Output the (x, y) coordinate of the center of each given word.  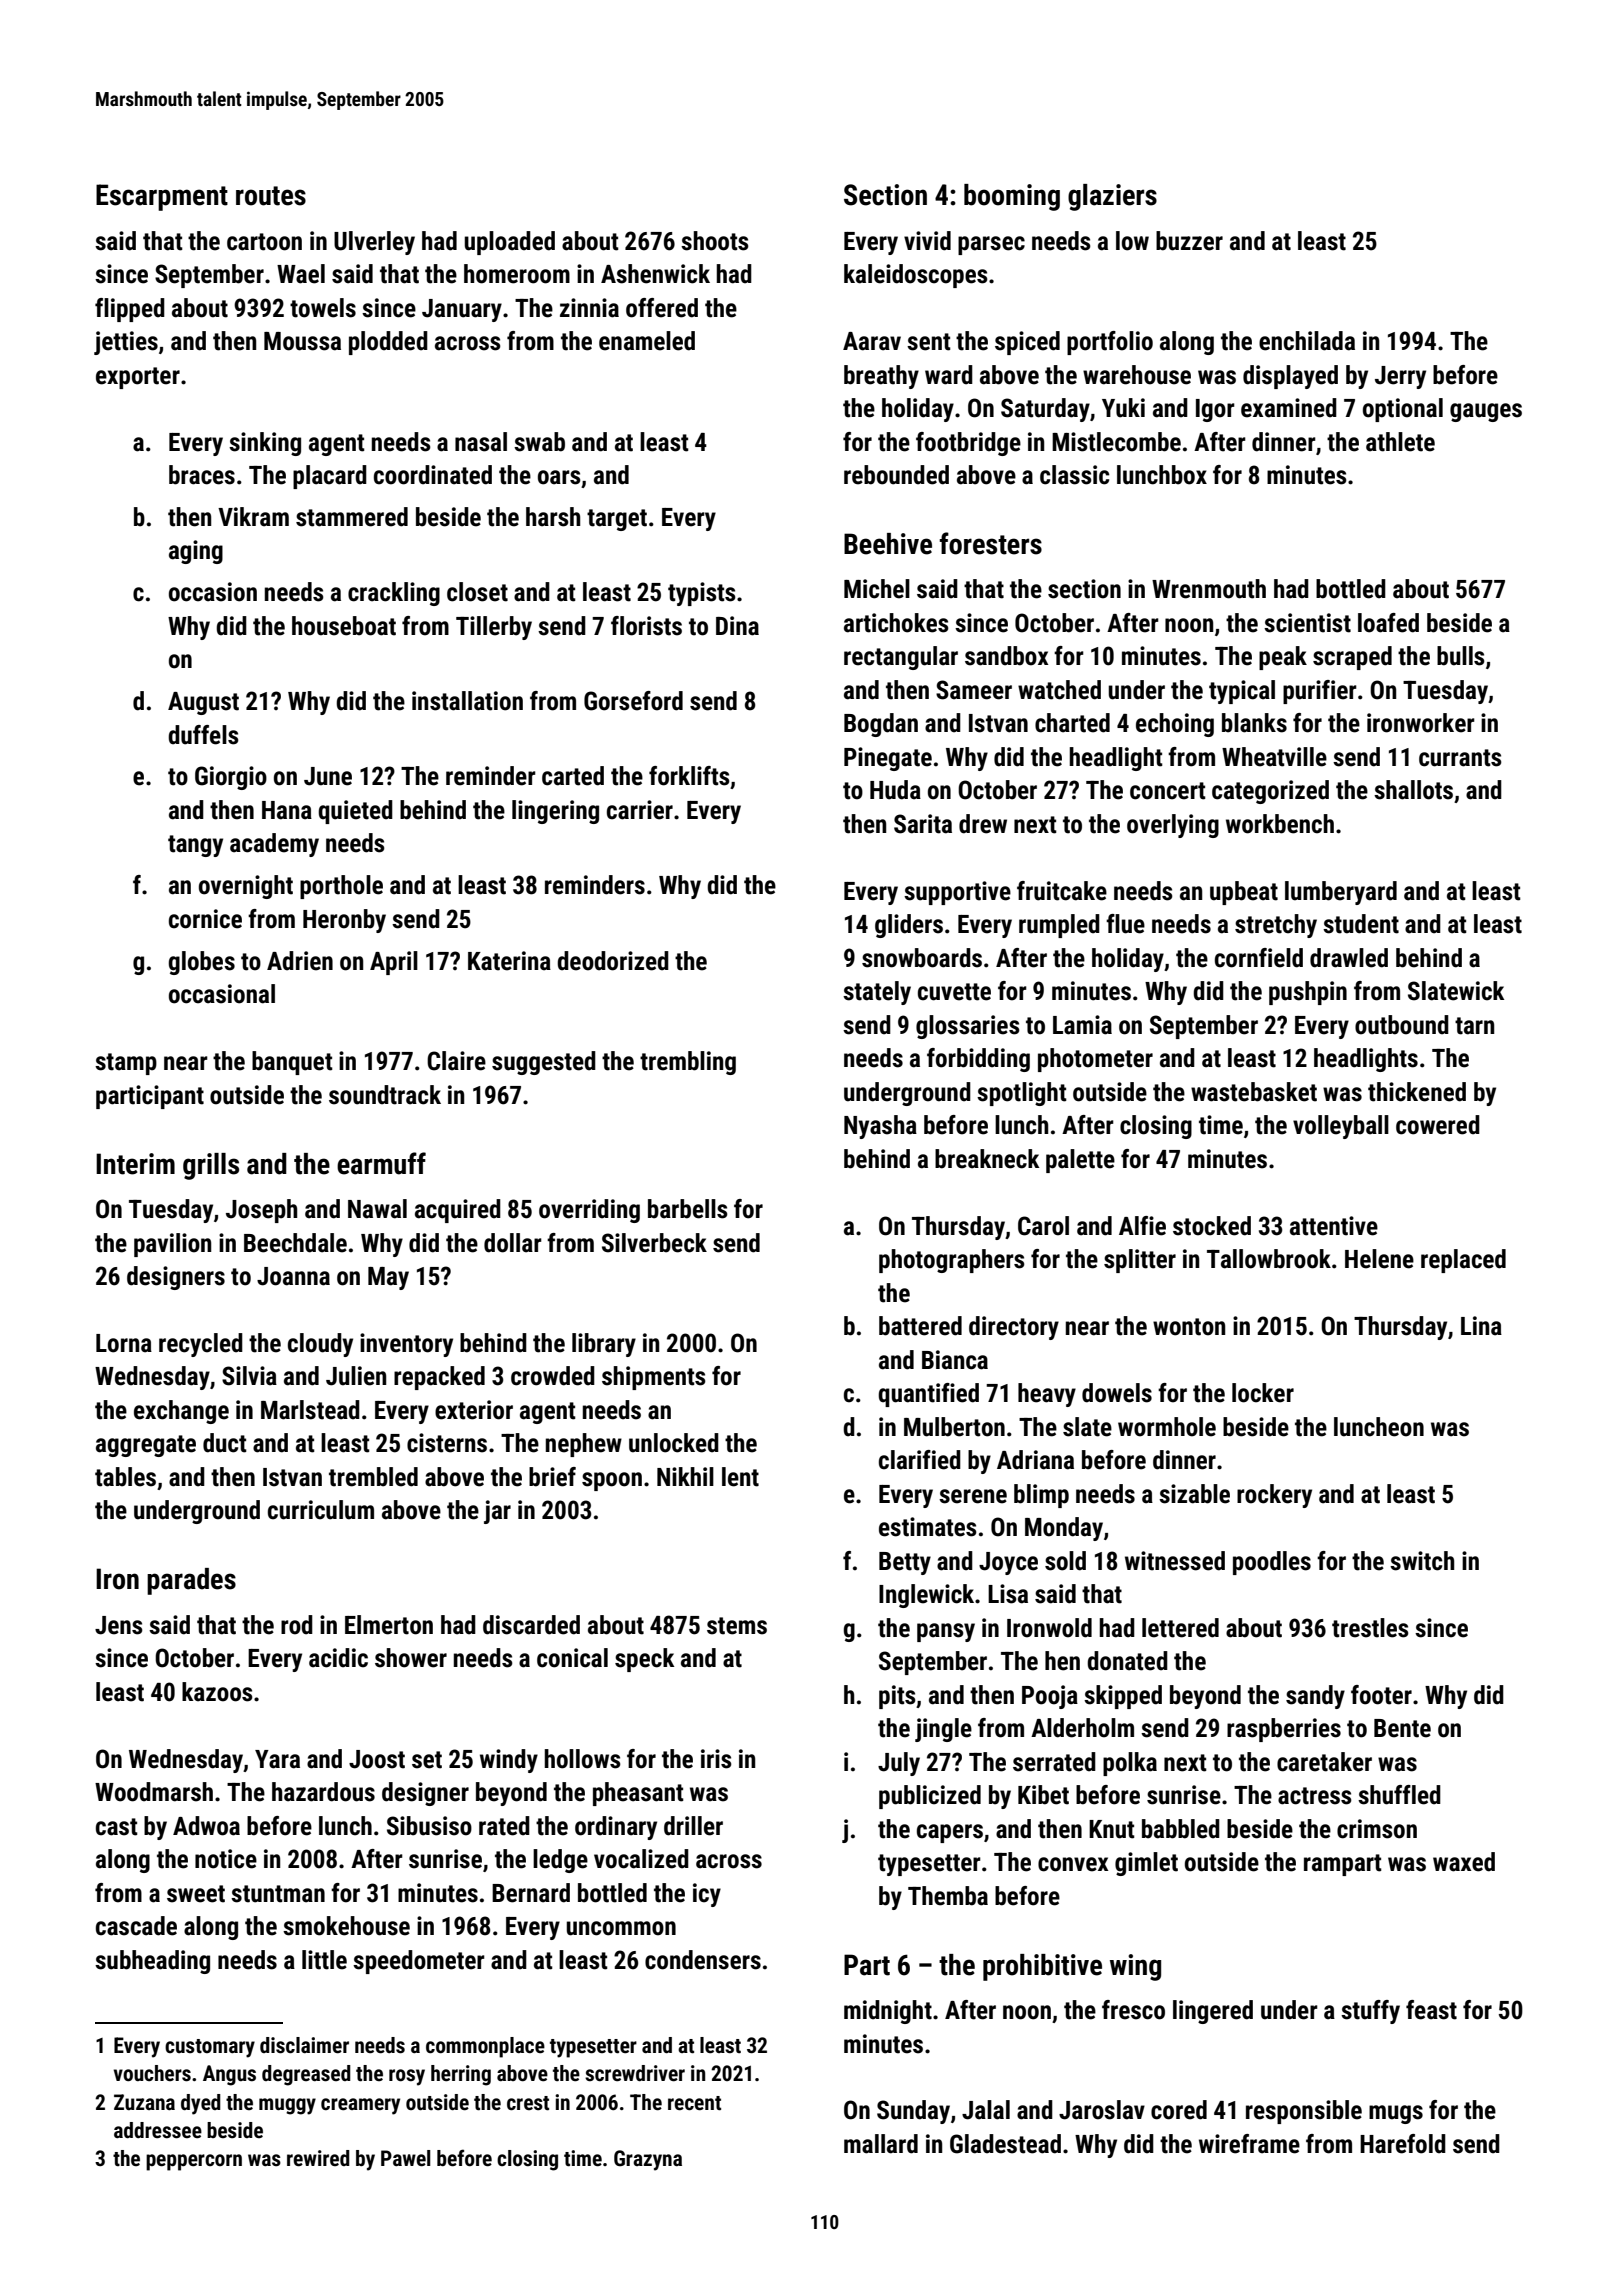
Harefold (1403, 2144)
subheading (152, 1962)
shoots (715, 241)
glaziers (1112, 197)
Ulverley (374, 243)
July (899, 1764)
